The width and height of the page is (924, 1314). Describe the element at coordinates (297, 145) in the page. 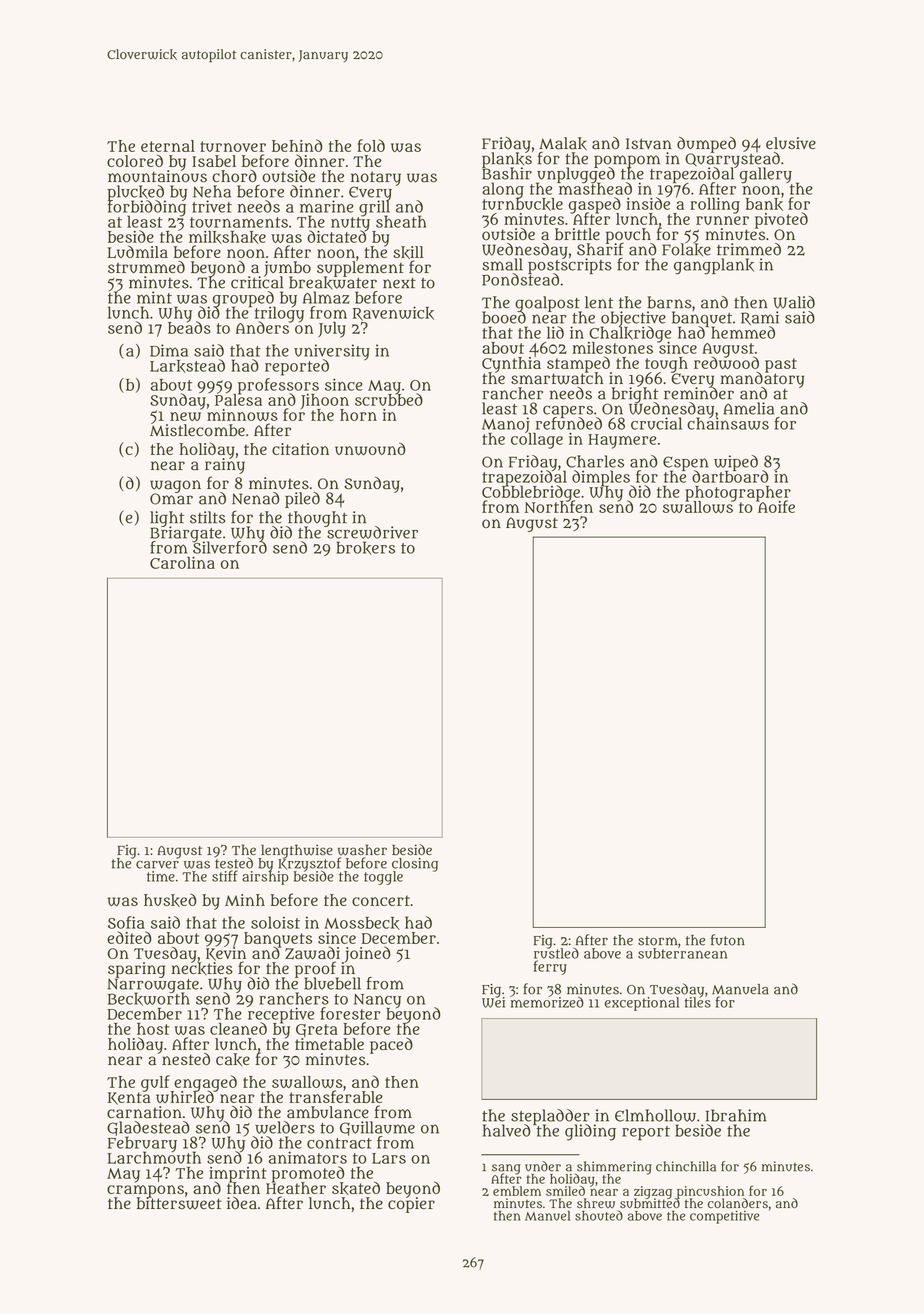

I see `behind` at that location.
